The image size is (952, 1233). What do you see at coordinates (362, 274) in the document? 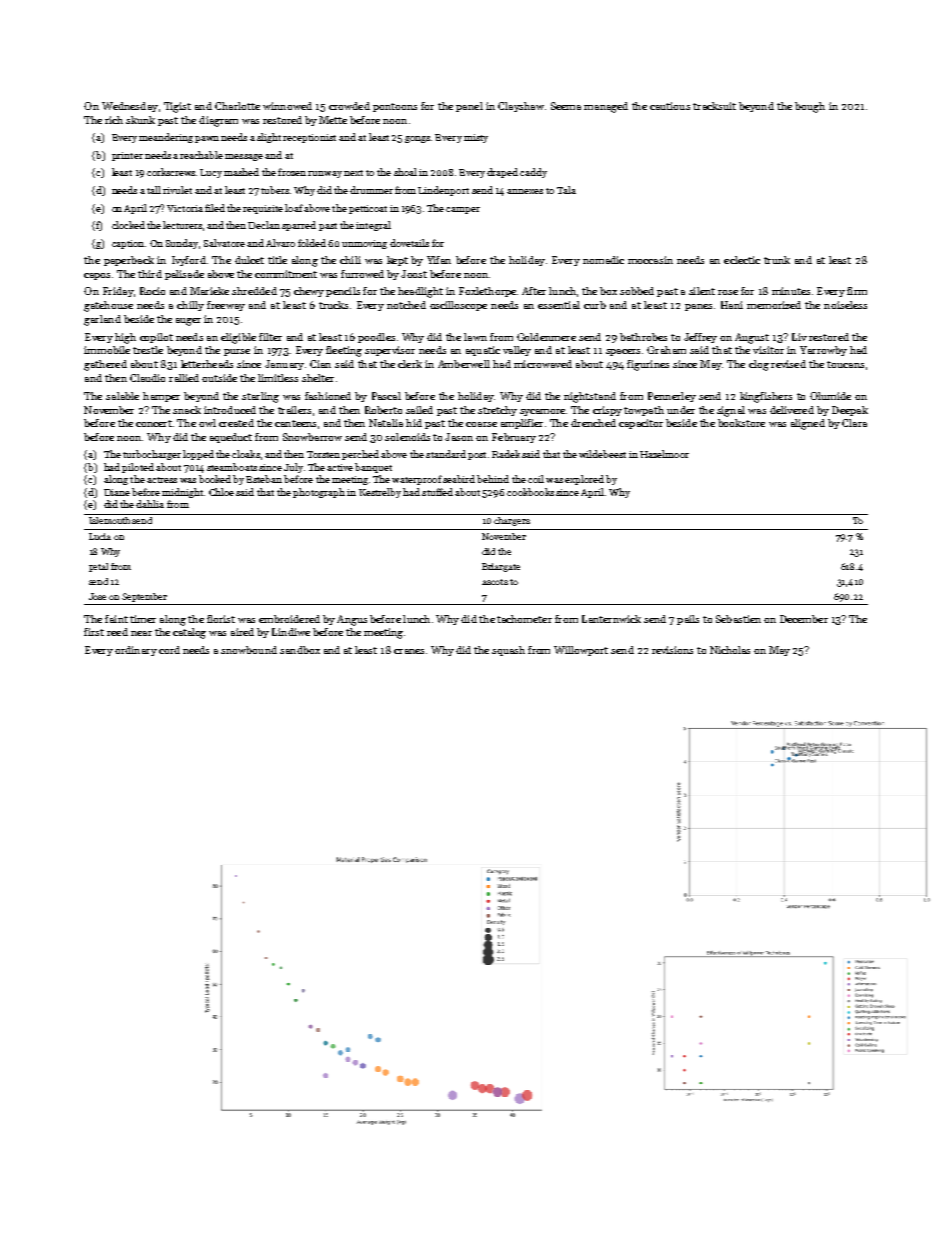
I see `furrowed` at bounding box center [362, 274].
